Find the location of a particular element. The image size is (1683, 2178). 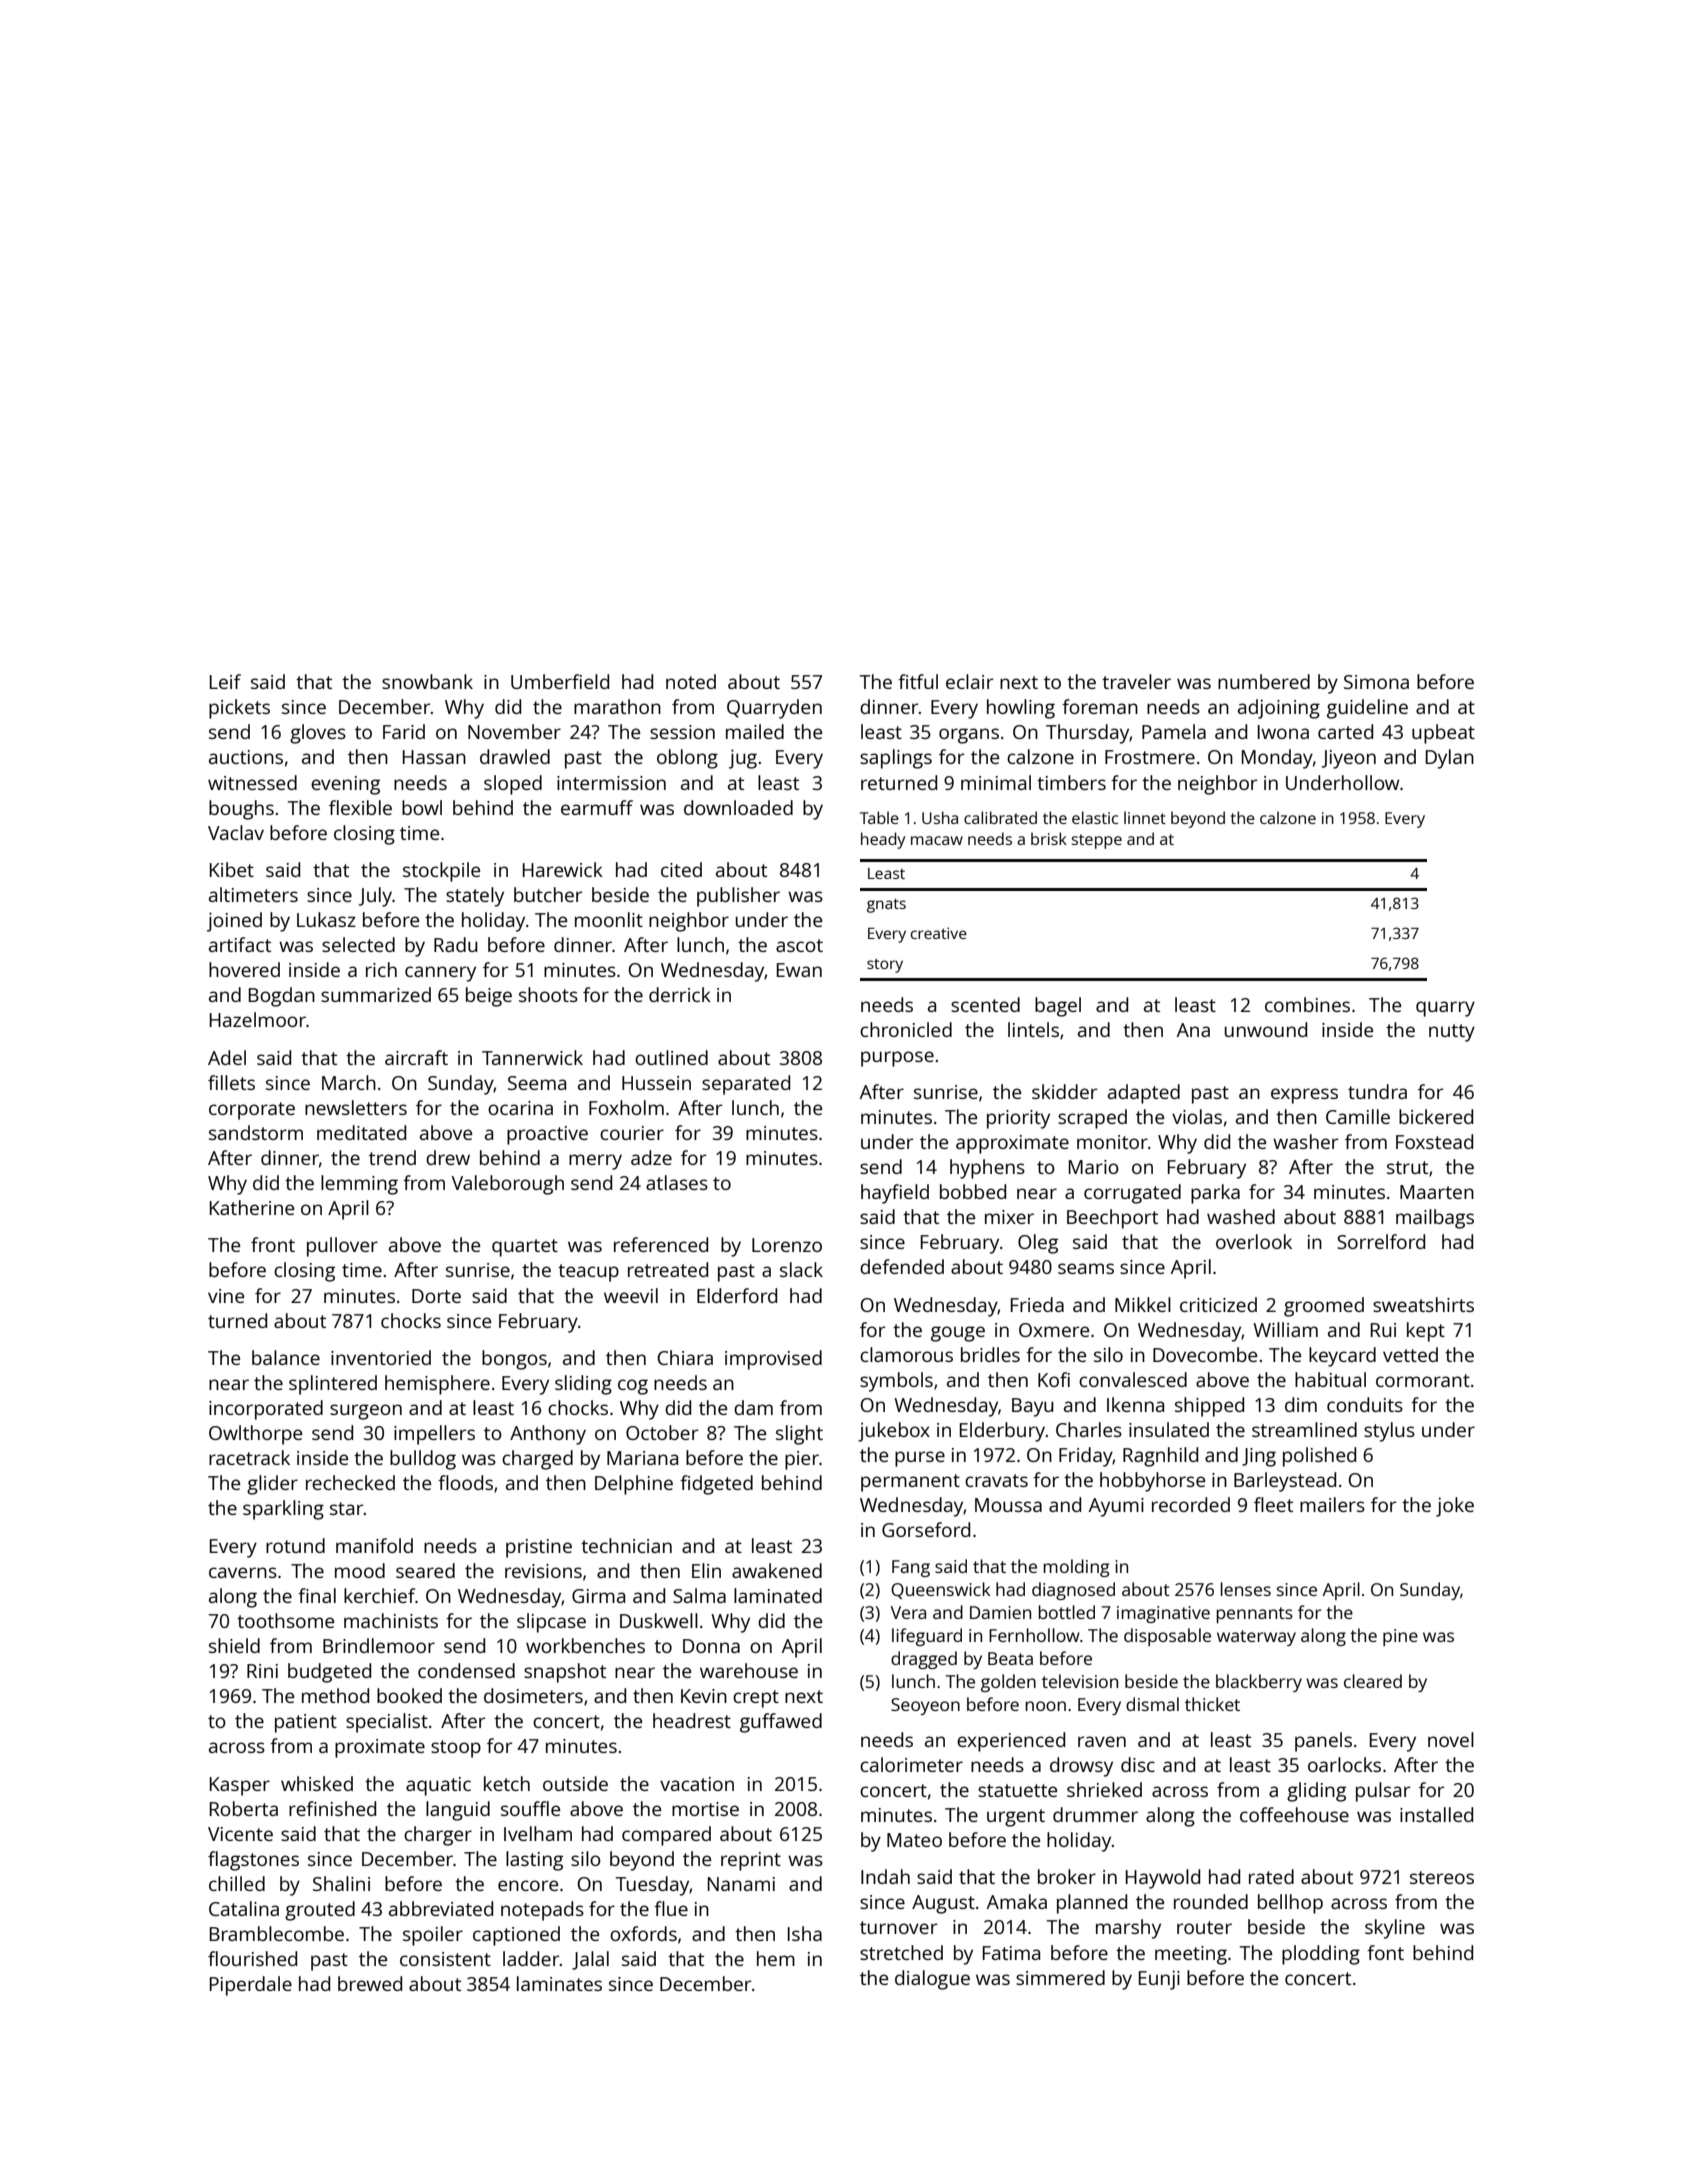

Katherine is located at coordinates (252, 1207).
